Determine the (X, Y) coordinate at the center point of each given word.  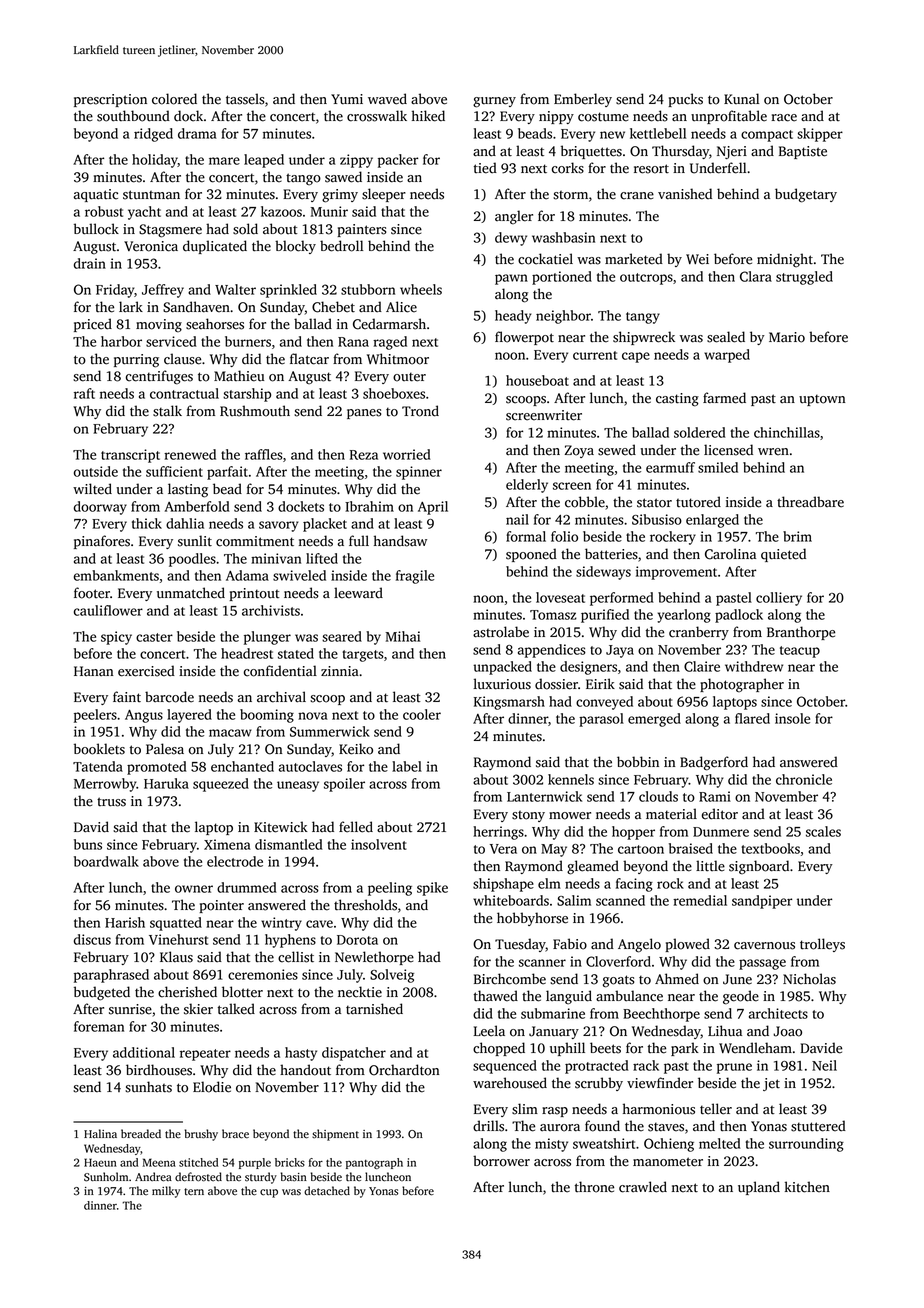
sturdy (261, 1178)
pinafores (102, 542)
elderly (527, 486)
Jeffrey (163, 291)
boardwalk (106, 861)
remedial (700, 900)
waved (387, 99)
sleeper (384, 195)
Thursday (680, 152)
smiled (718, 467)
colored (174, 99)
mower (570, 816)
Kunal (741, 98)
